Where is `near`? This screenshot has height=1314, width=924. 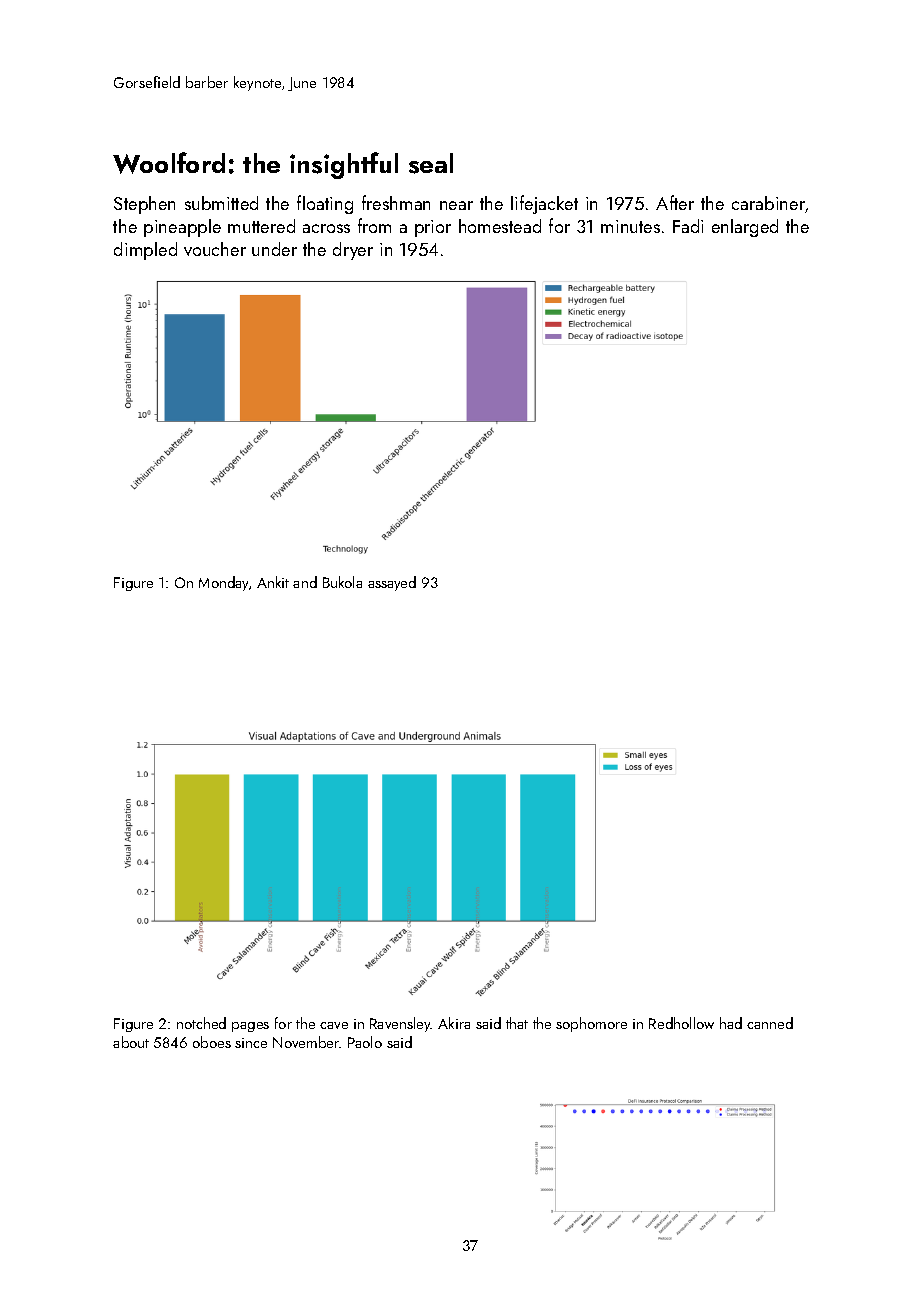
near is located at coordinates (456, 205).
